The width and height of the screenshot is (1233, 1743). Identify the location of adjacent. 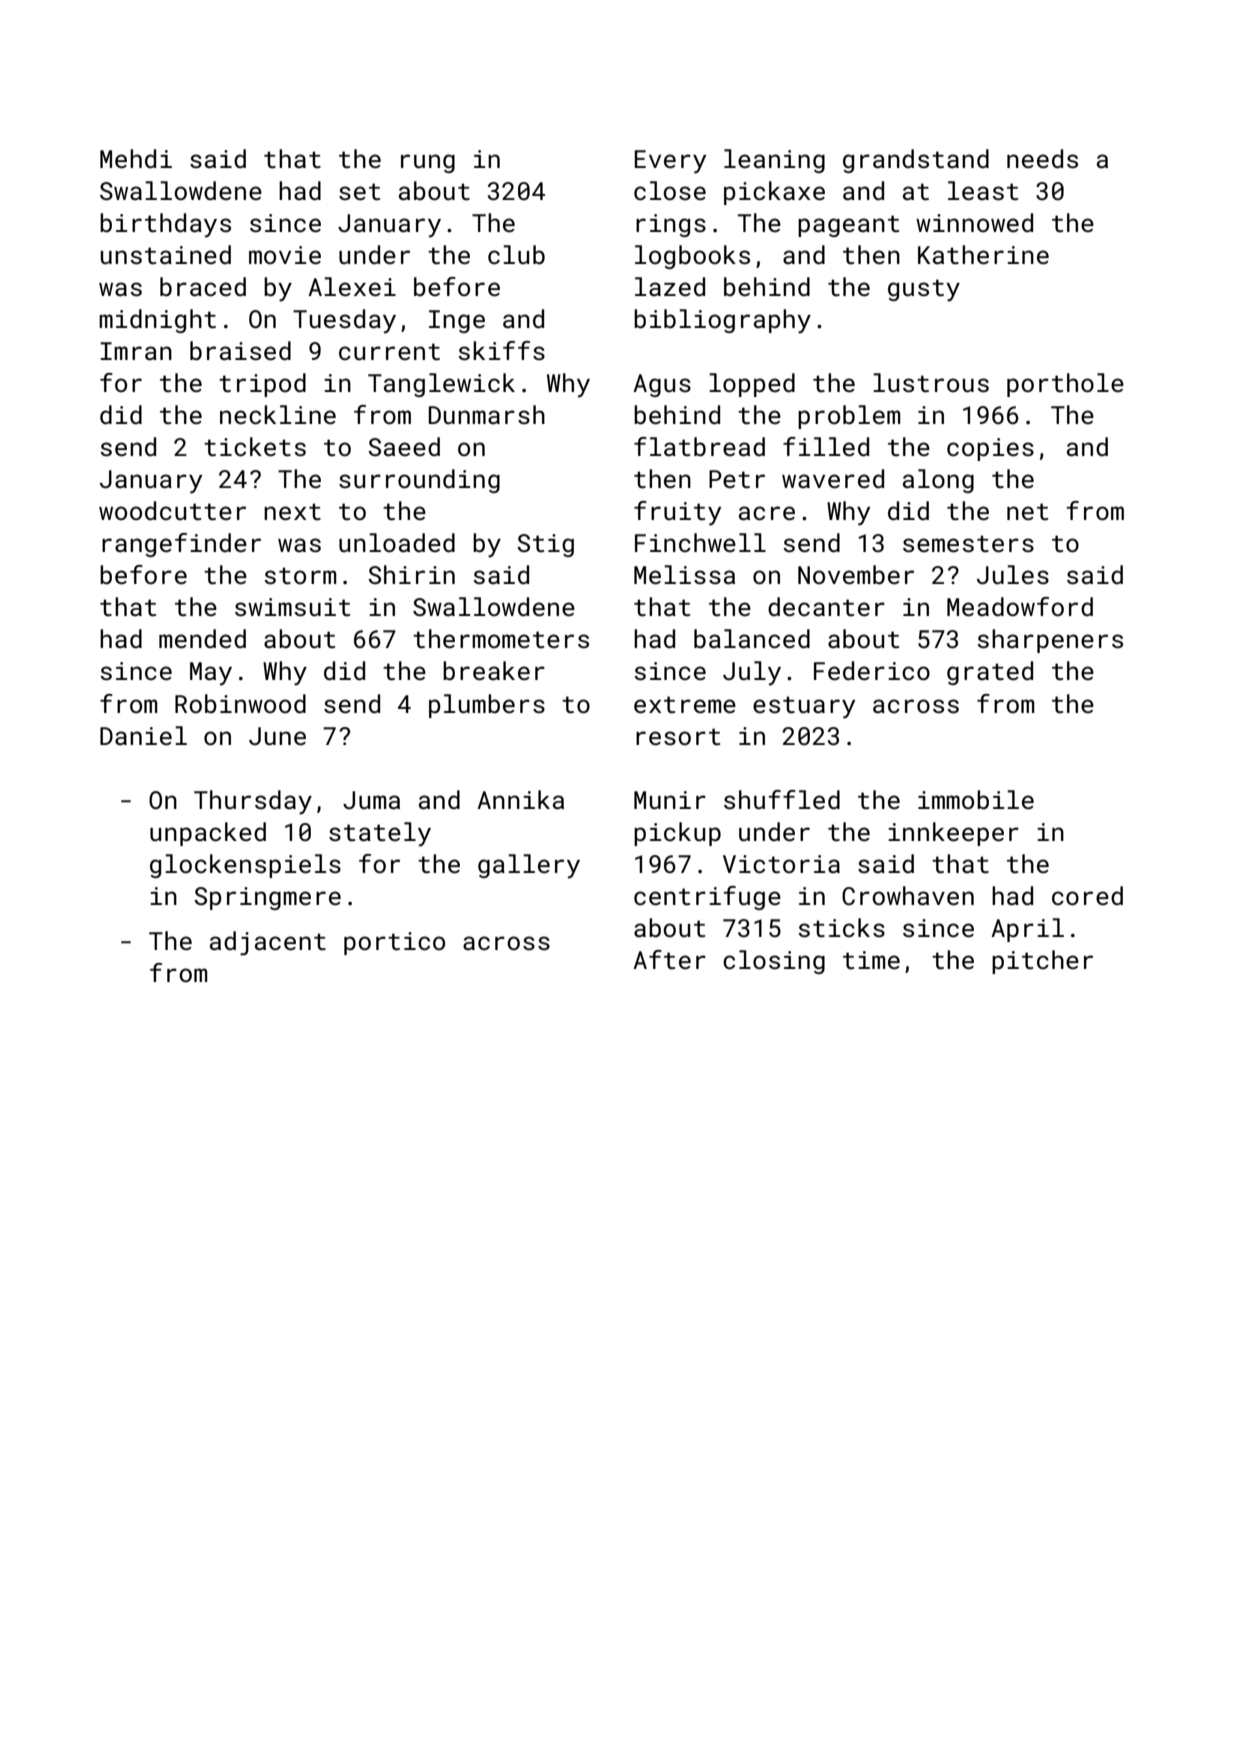
(268, 943).
